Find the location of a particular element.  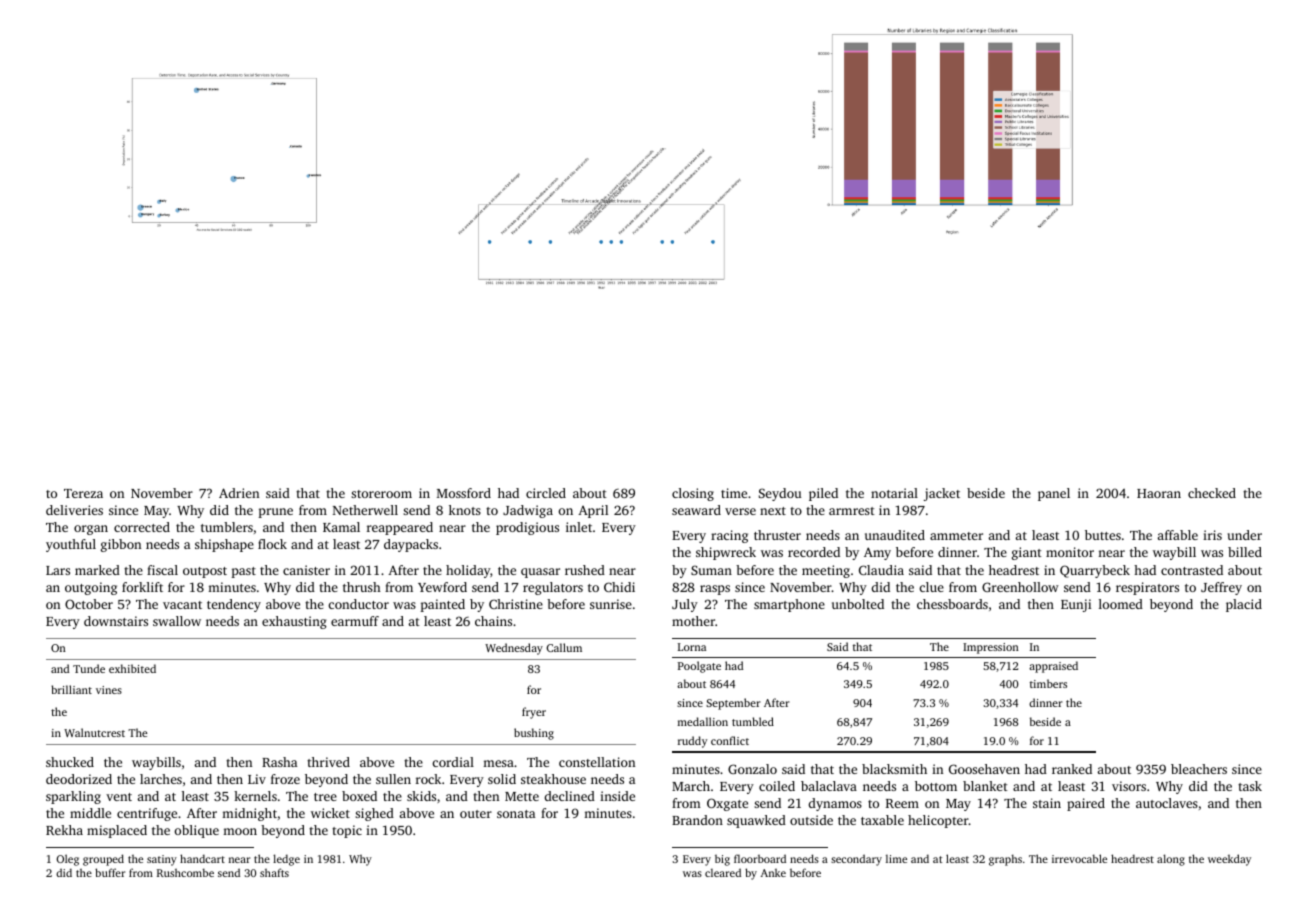

Tereza is located at coordinates (83, 493).
